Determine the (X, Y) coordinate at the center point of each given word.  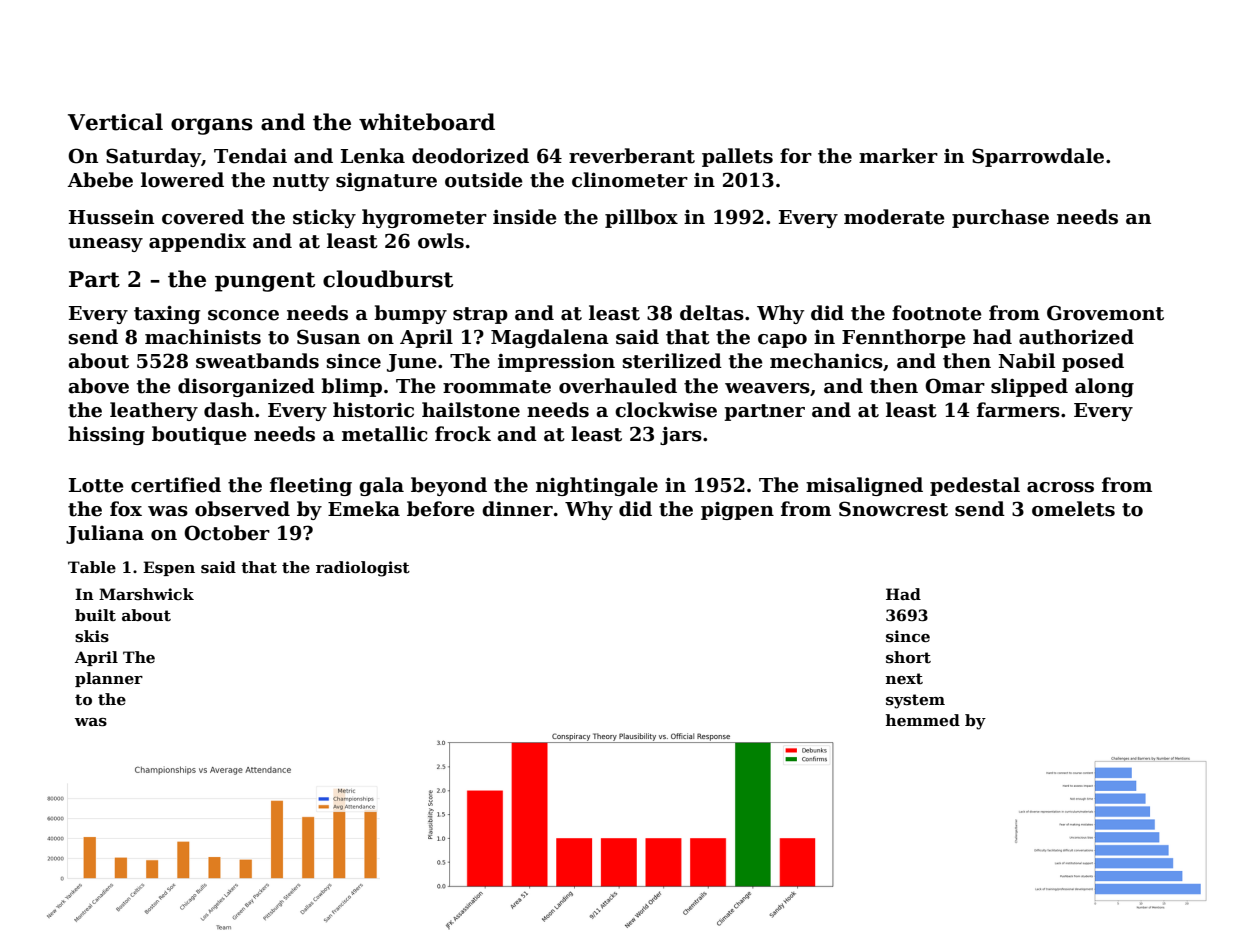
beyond (449, 486)
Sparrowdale (1038, 157)
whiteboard (427, 122)
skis (92, 636)
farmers (1018, 410)
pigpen (737, 510)
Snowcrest (893, 509)
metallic (385, 434)
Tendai (250, 156)
